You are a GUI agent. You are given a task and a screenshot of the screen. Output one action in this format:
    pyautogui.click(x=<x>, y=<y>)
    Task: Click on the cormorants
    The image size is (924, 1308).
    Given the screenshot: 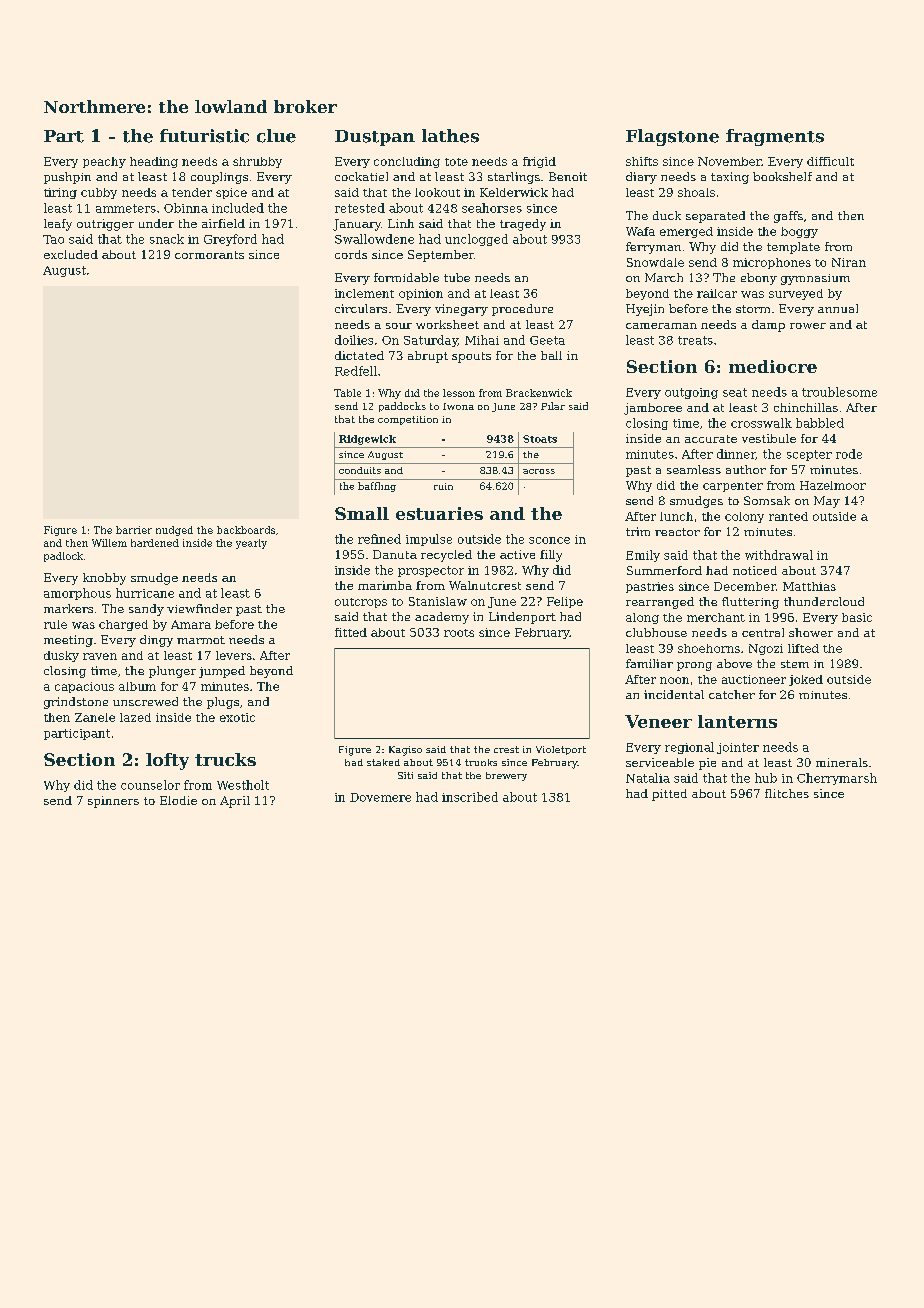 What is the action you would take?
    pyautogui.click(x=209, y=255)
